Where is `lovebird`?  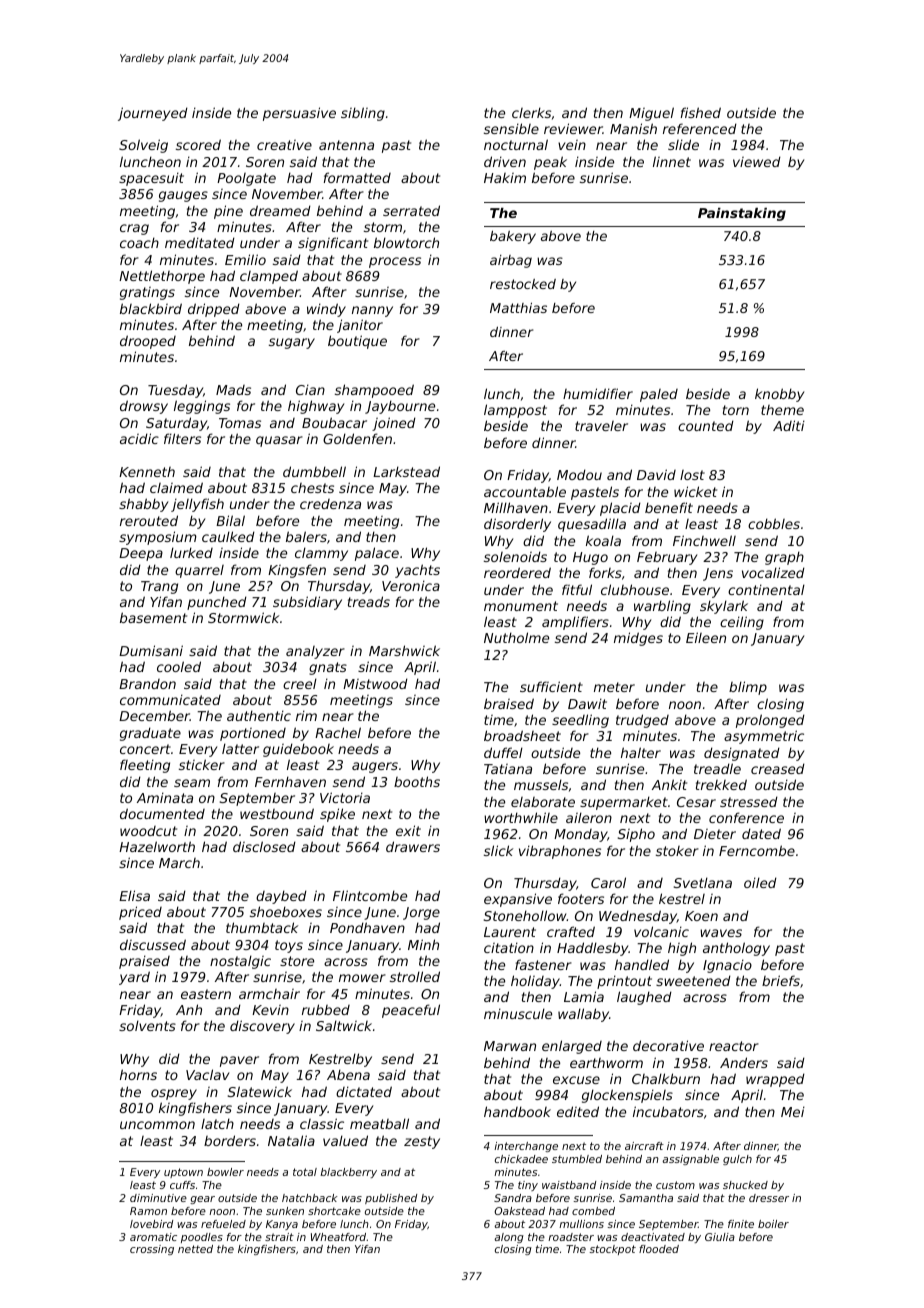 lovebird is located at coordinates (151, 1224).
